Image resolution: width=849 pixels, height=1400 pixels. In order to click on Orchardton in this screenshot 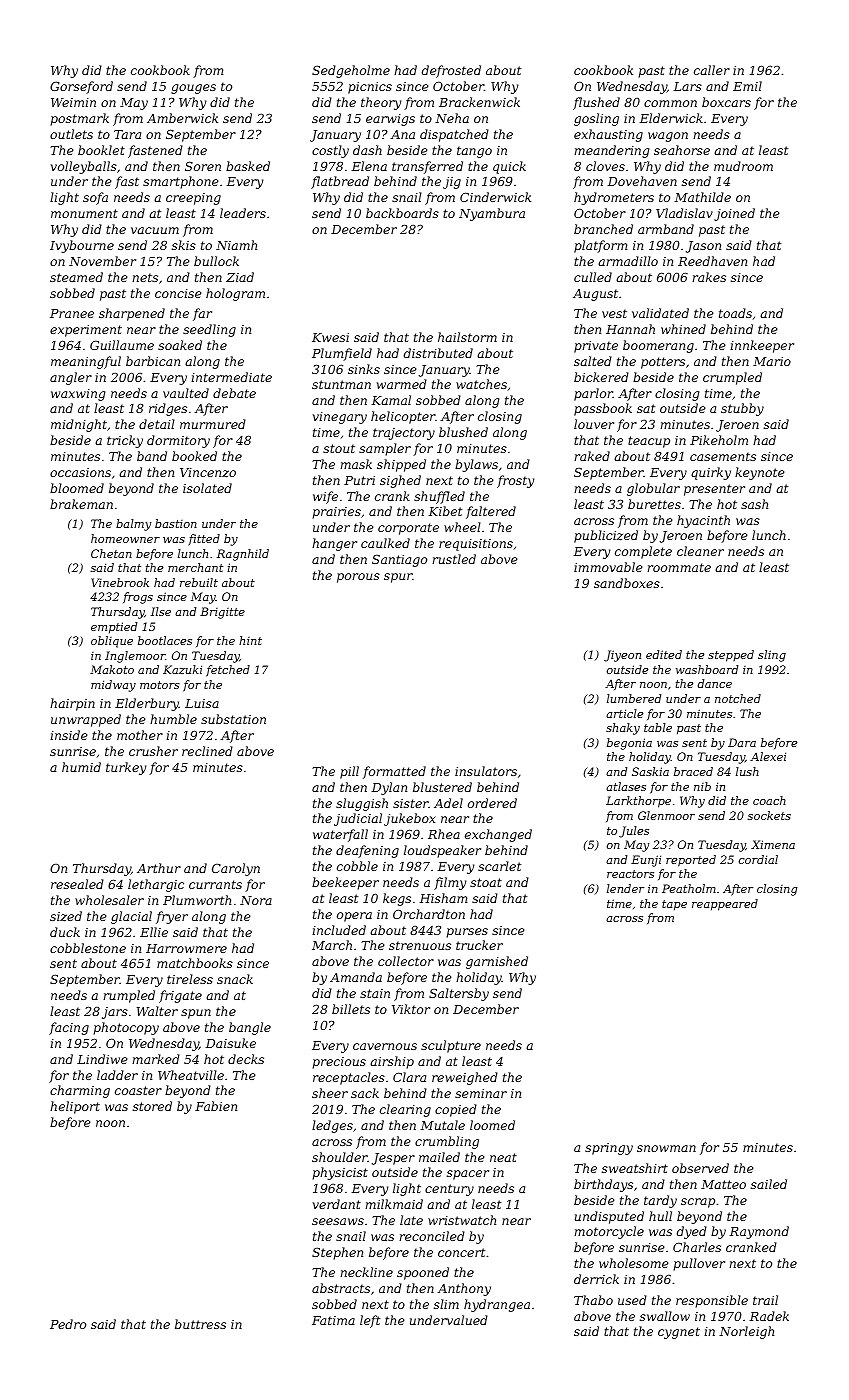, I will do `click(429, 914)`.
